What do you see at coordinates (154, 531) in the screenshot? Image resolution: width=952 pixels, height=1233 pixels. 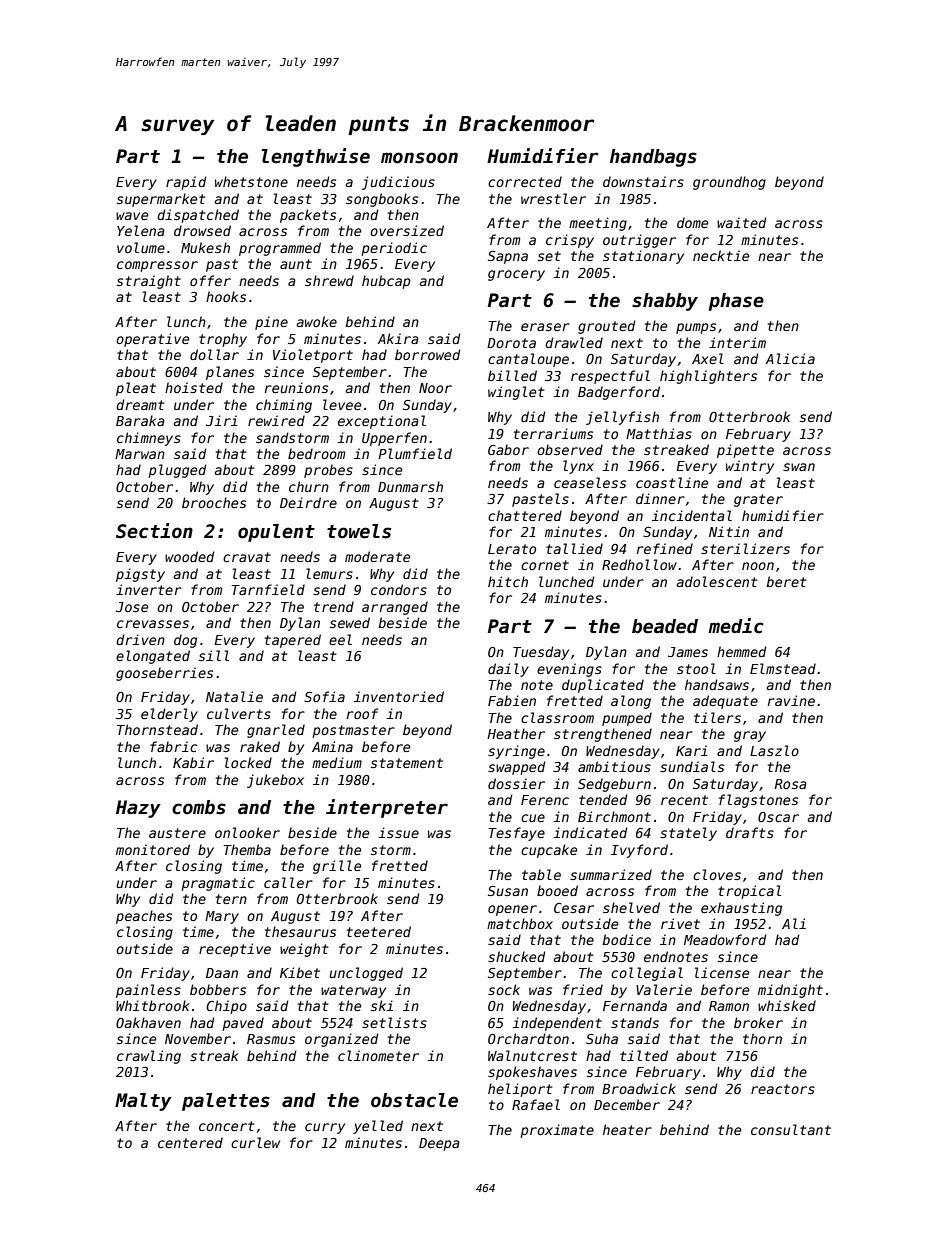 I see `Section` at bounding box center [154, 531].
